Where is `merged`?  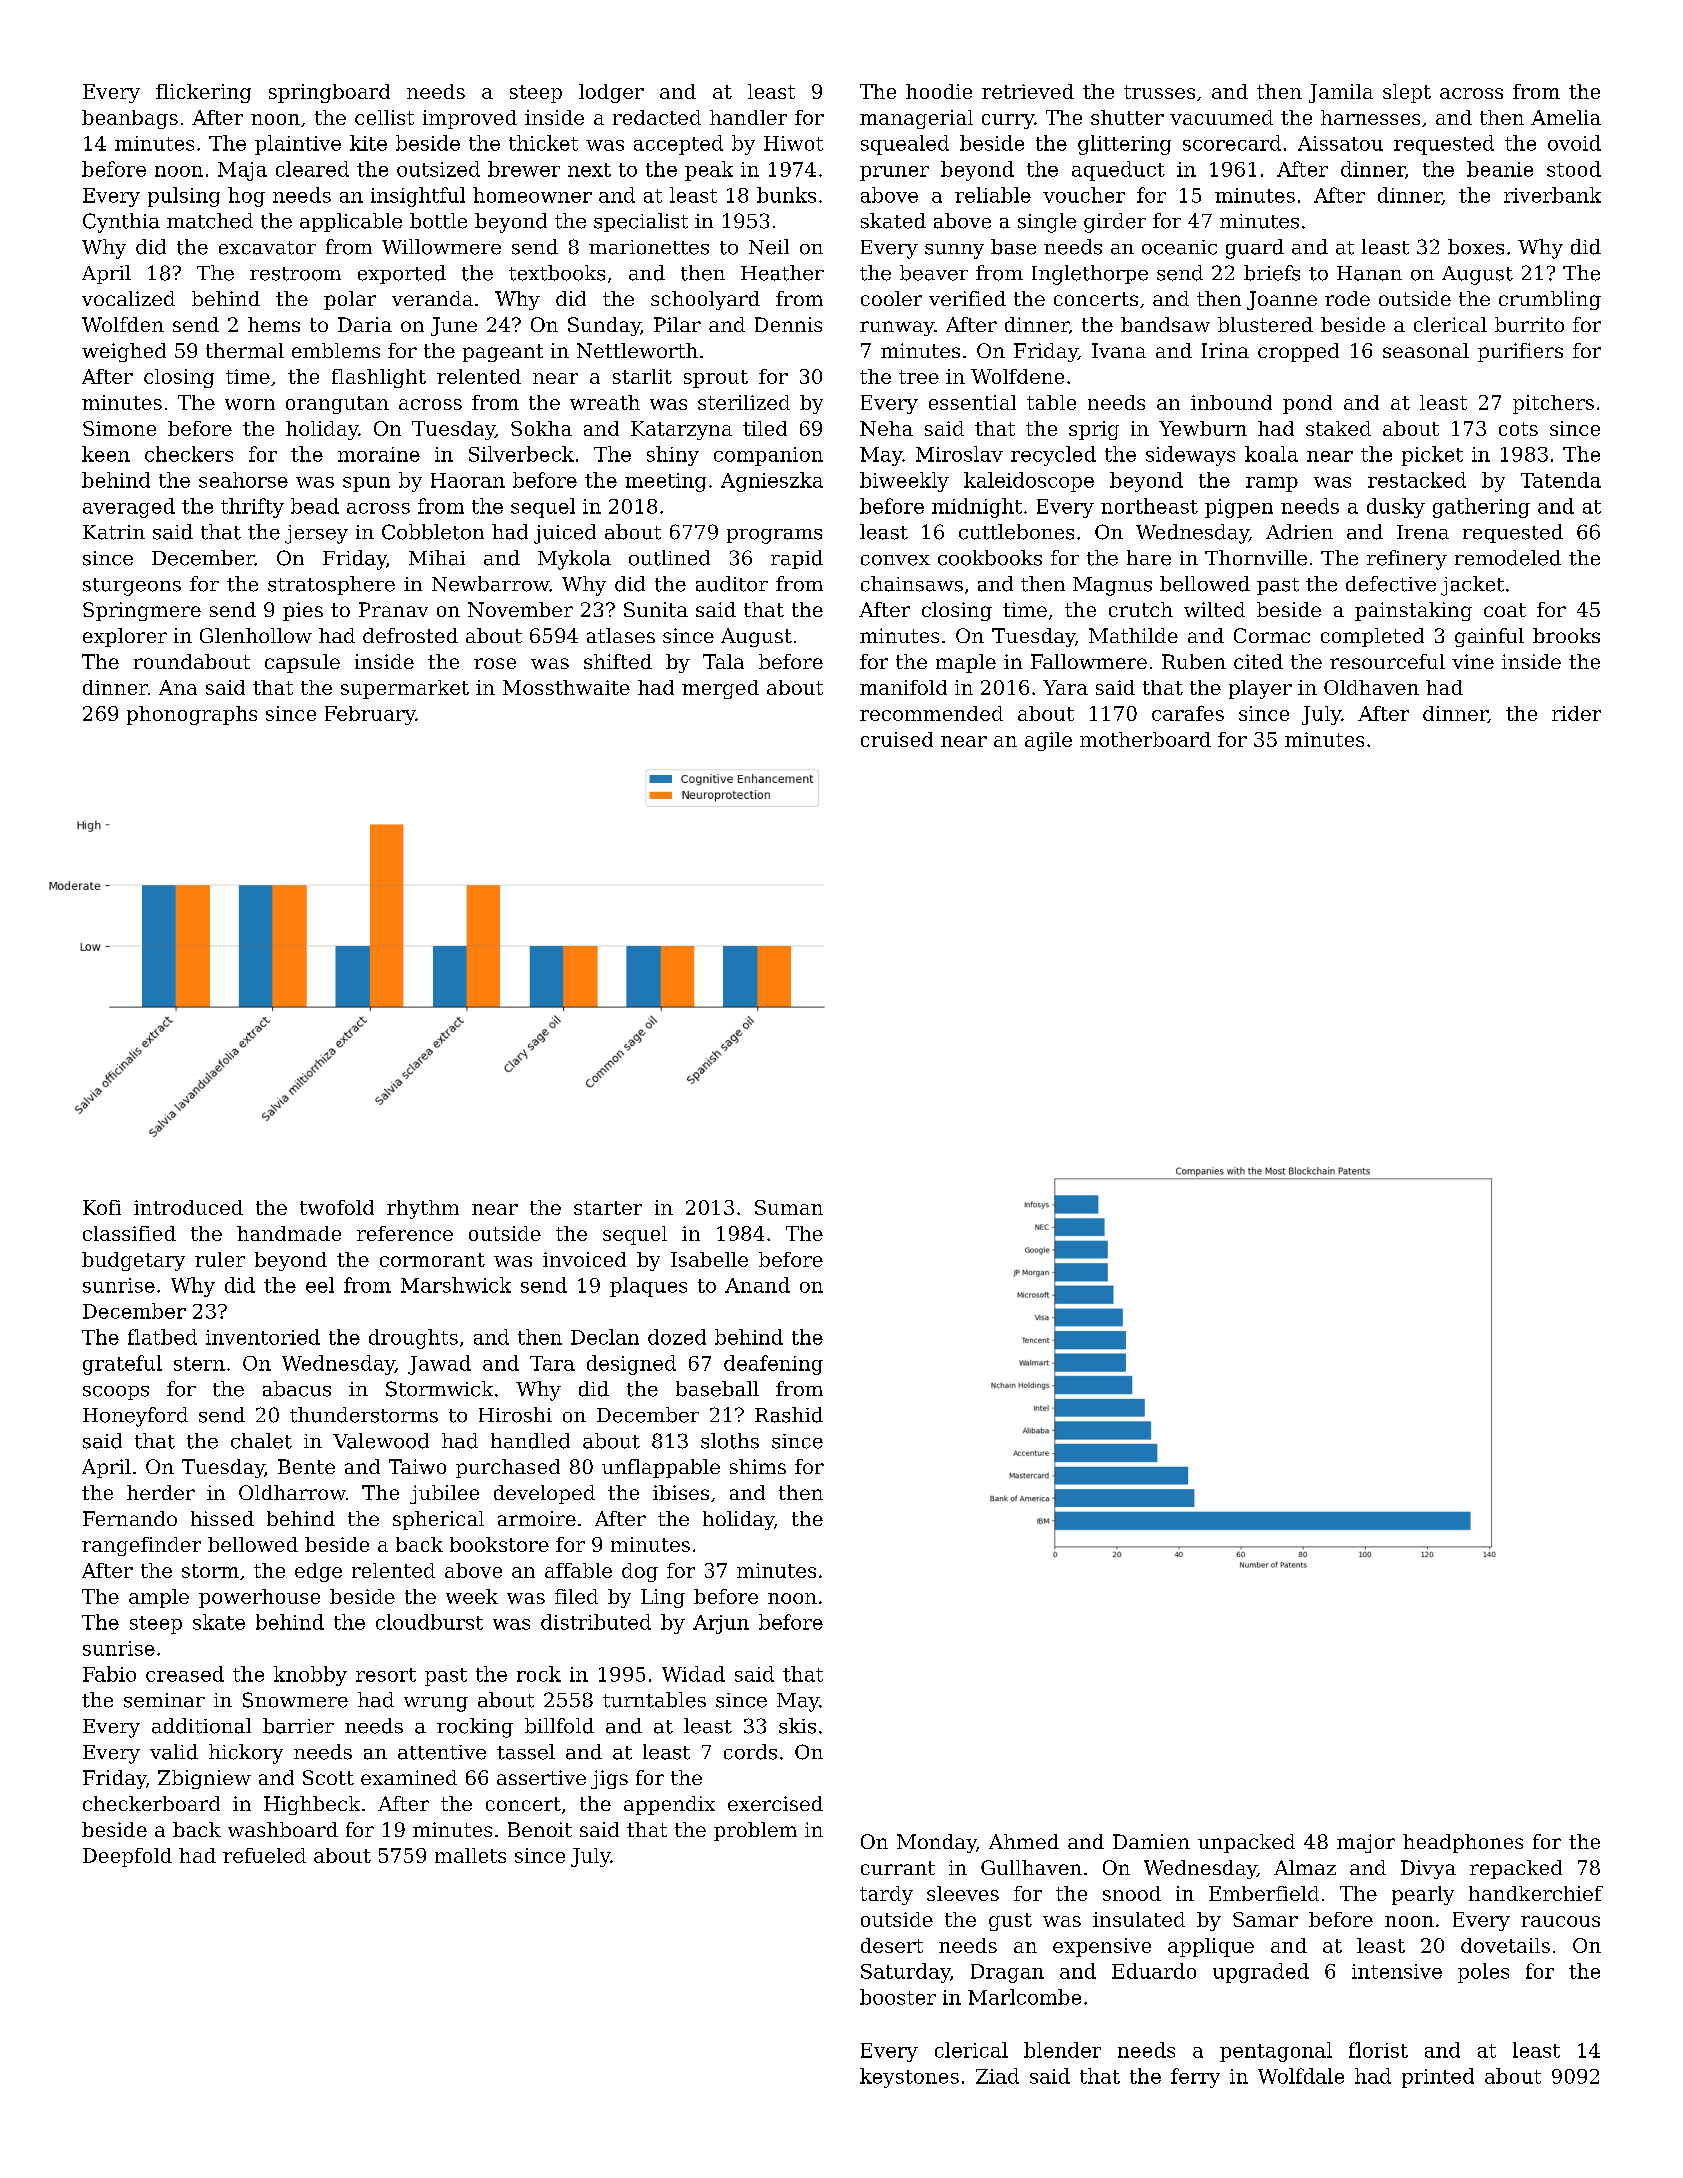 merged is located at coordinates (720, 689).
